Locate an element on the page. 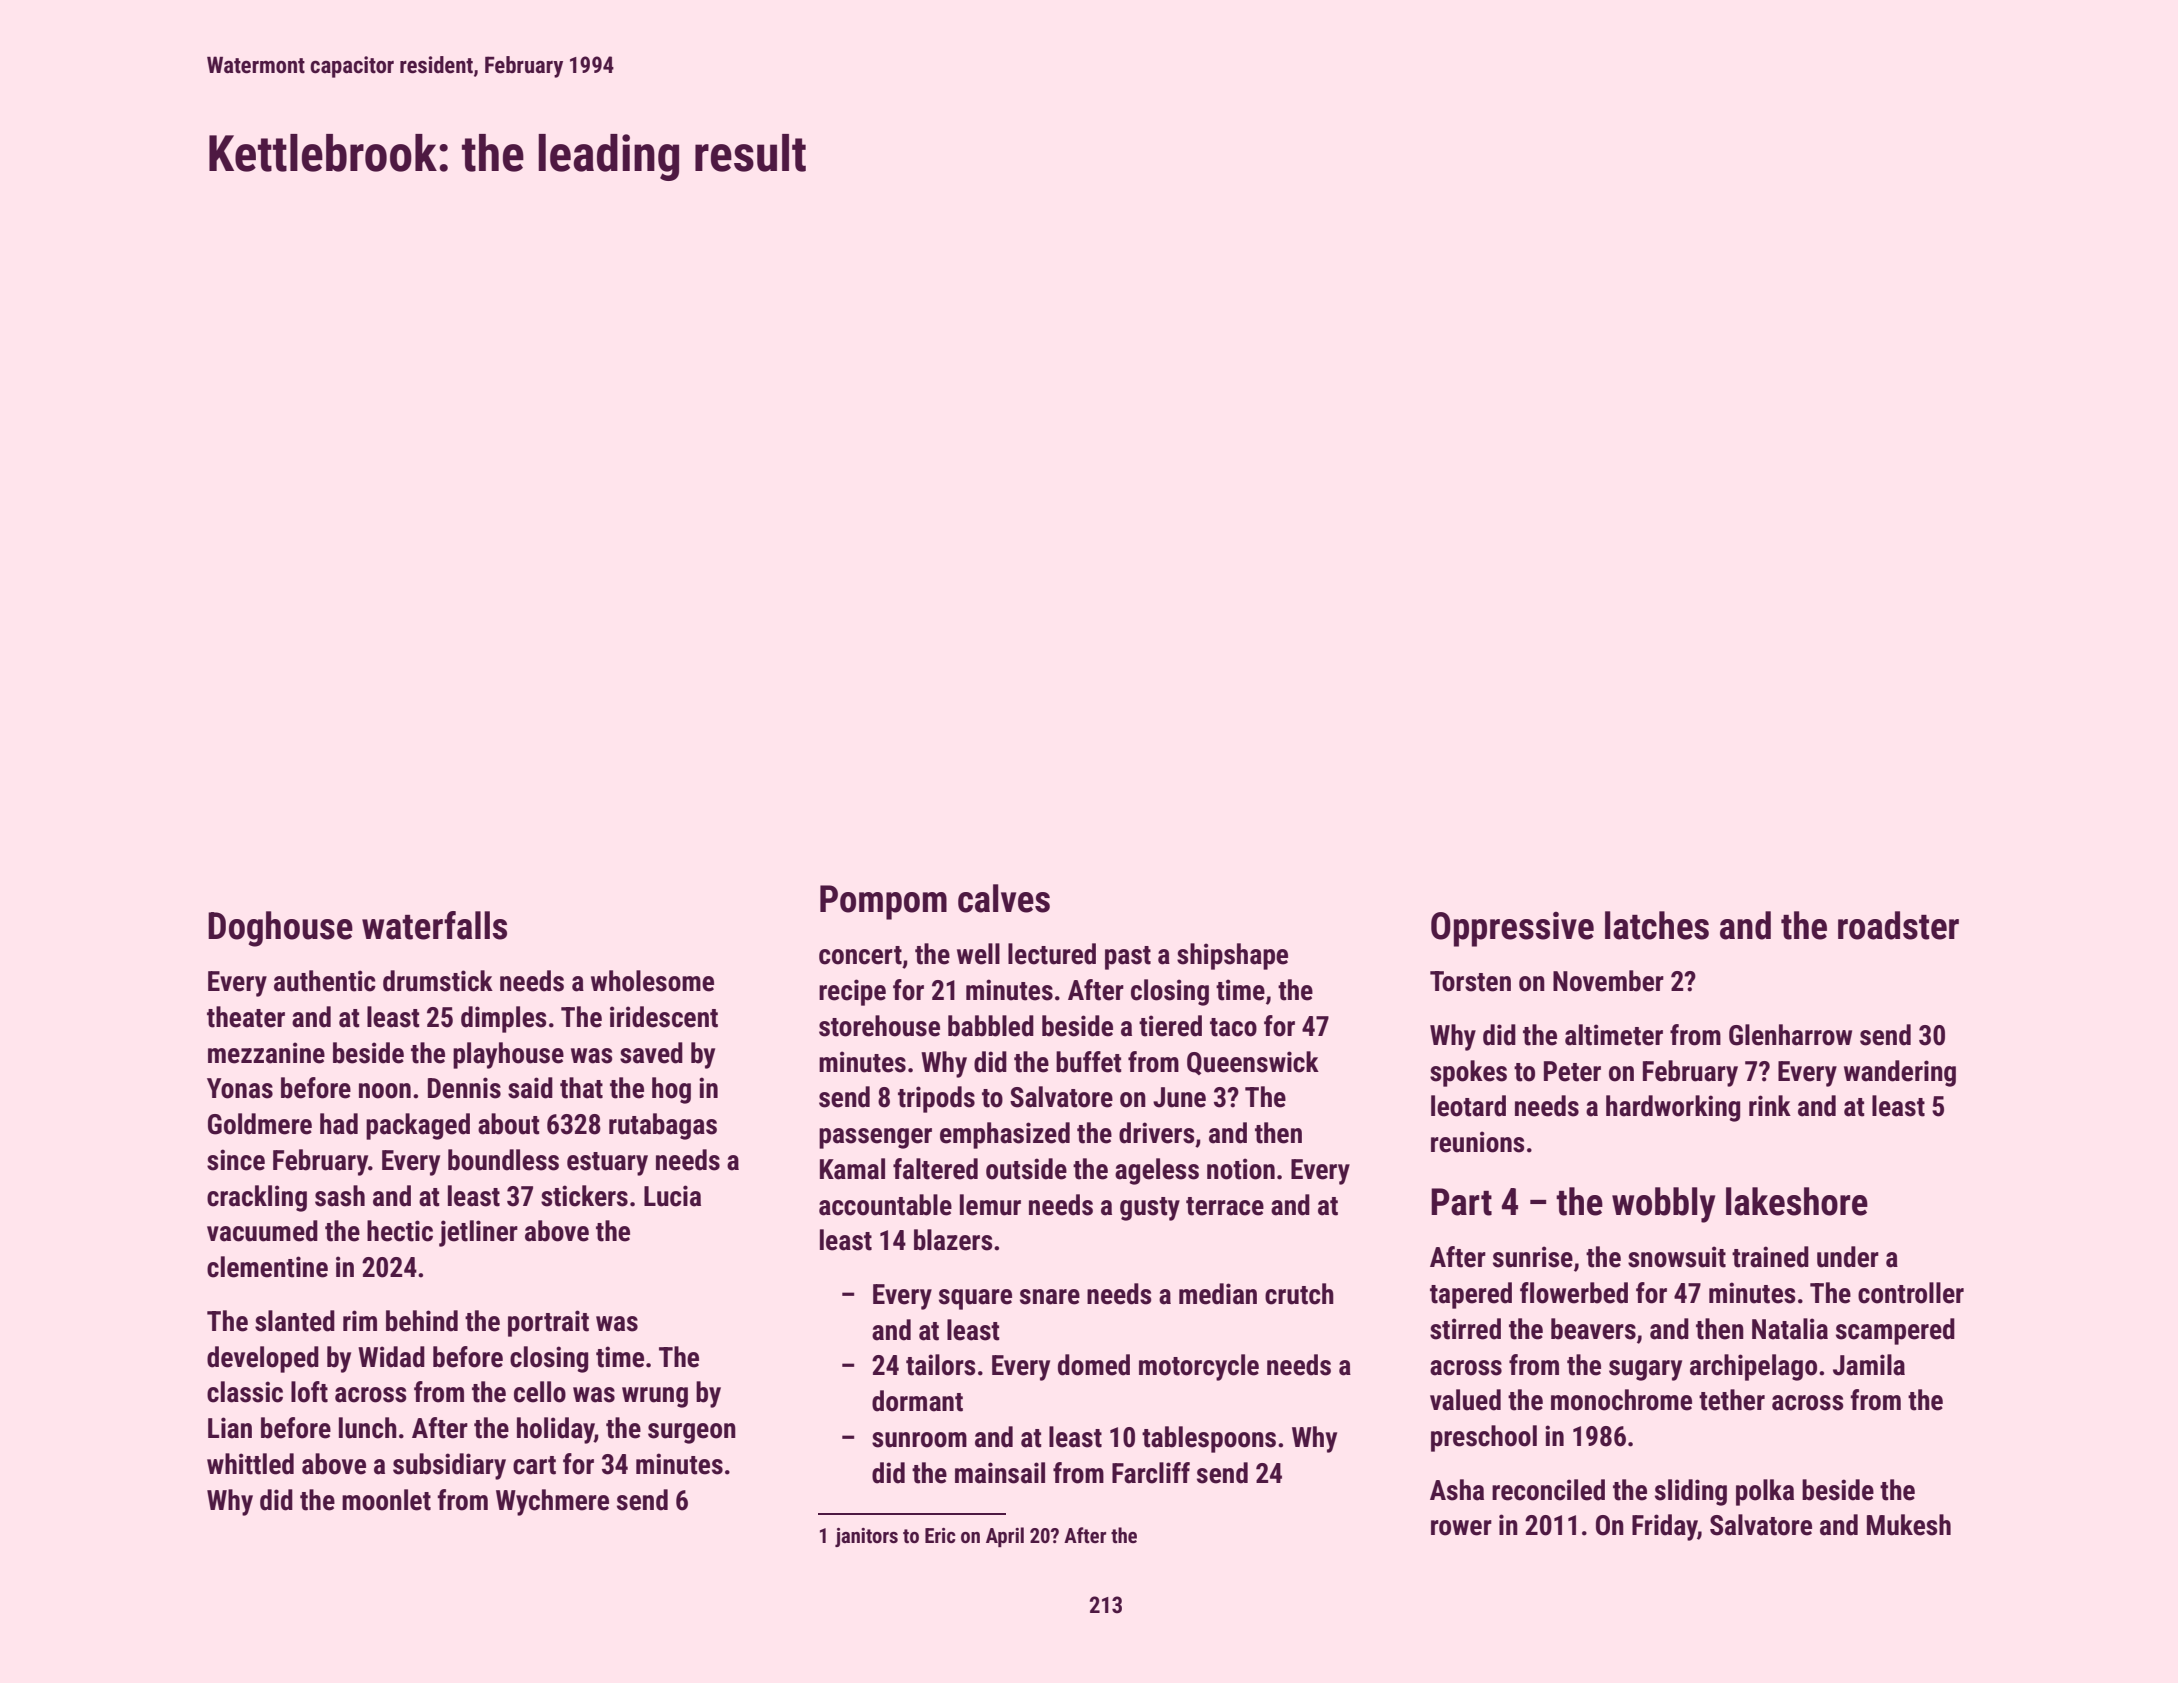 The height and width of the page is (1683, 2178). well is located at coordinates (978, 954).
